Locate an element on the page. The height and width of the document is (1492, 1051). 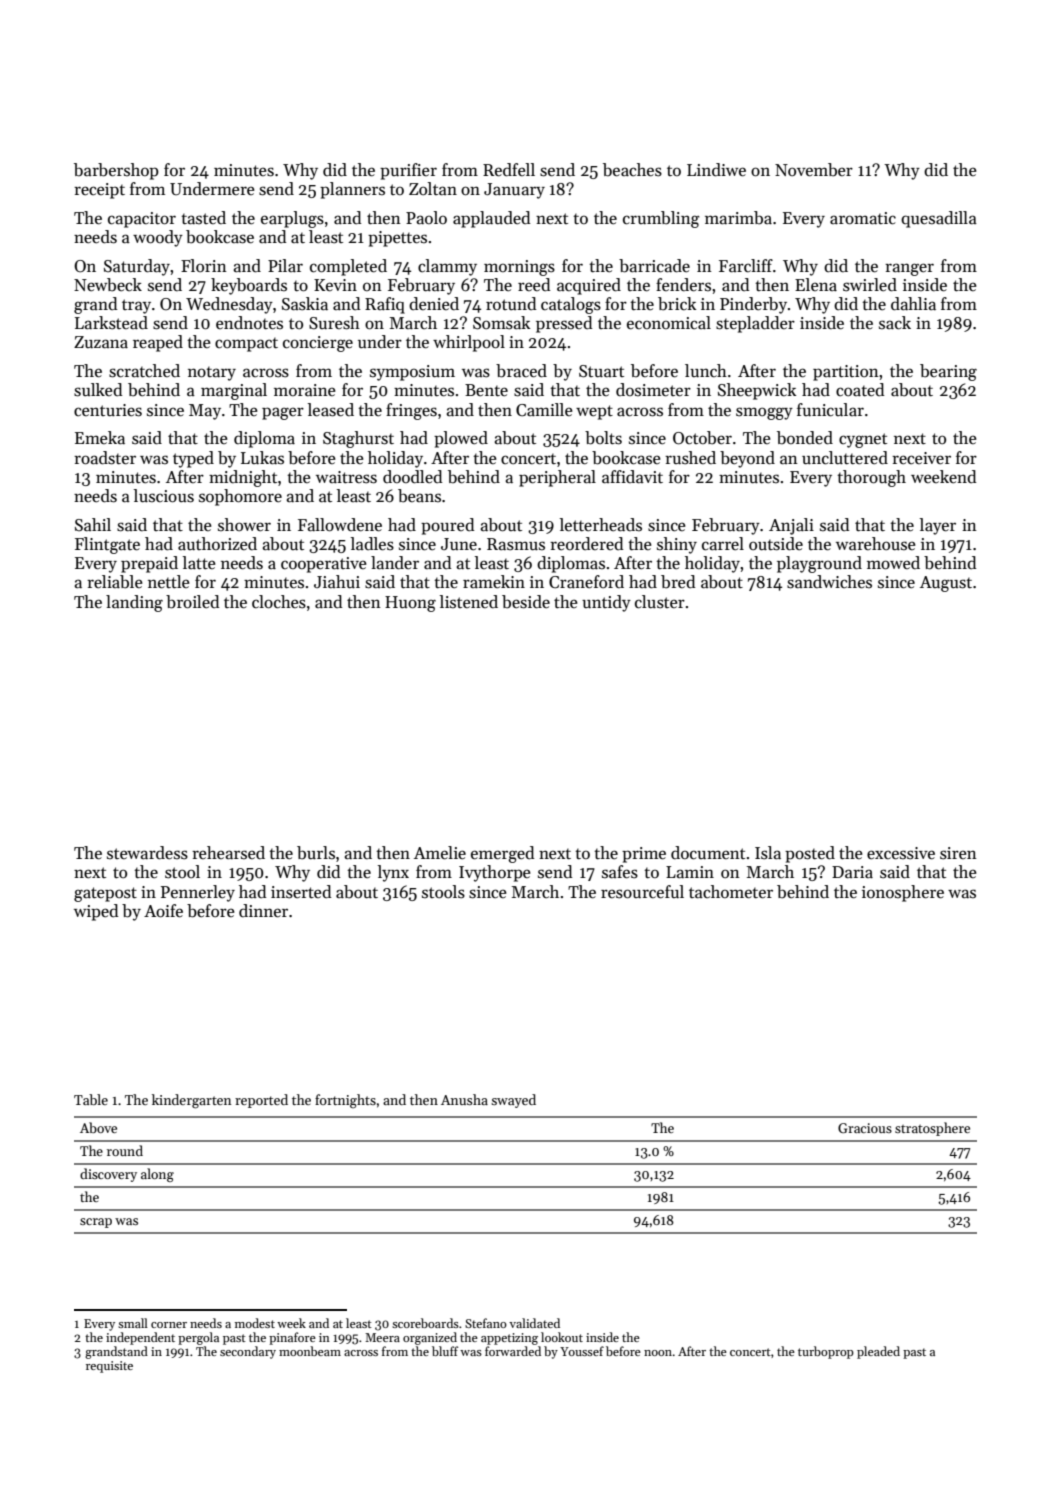
beside is located at coordinates (526, 602).
